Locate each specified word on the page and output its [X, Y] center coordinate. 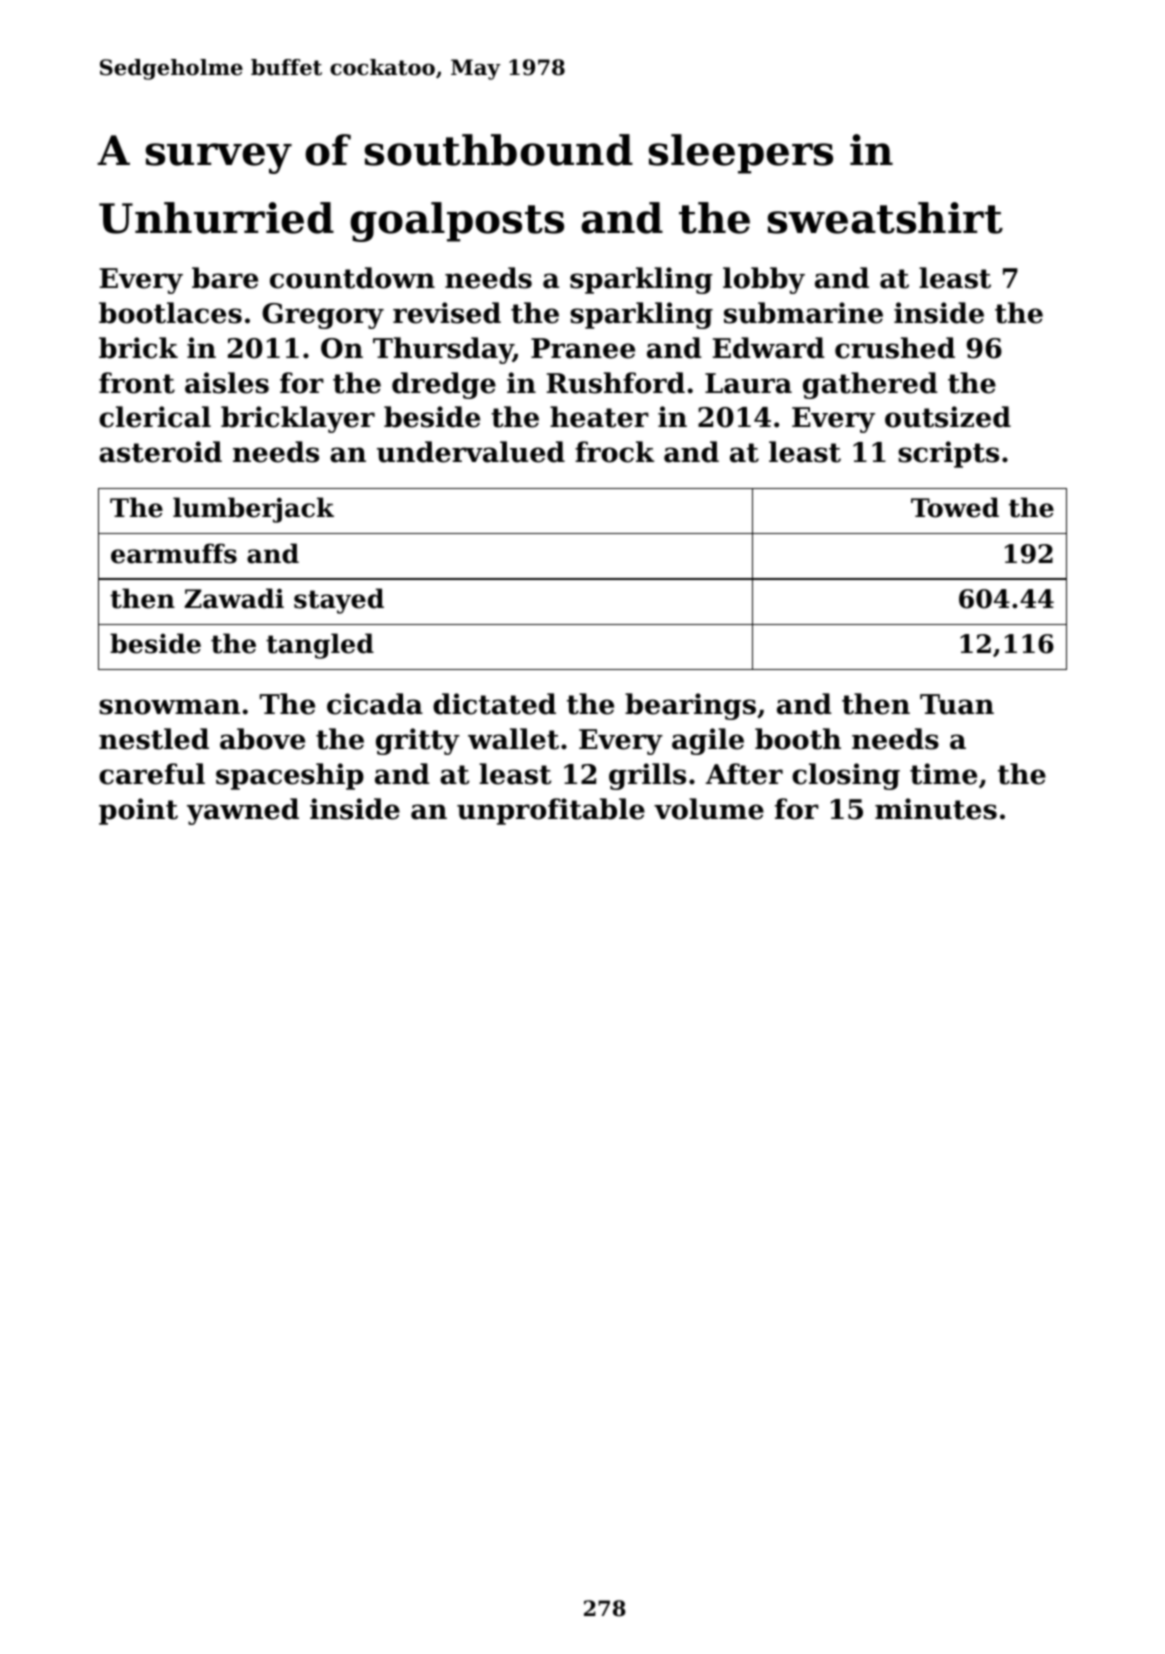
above [262, 739]
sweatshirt [885, 218]
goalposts [457, 222]
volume [709, 809]
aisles [227, 383]
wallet [513, 739]
